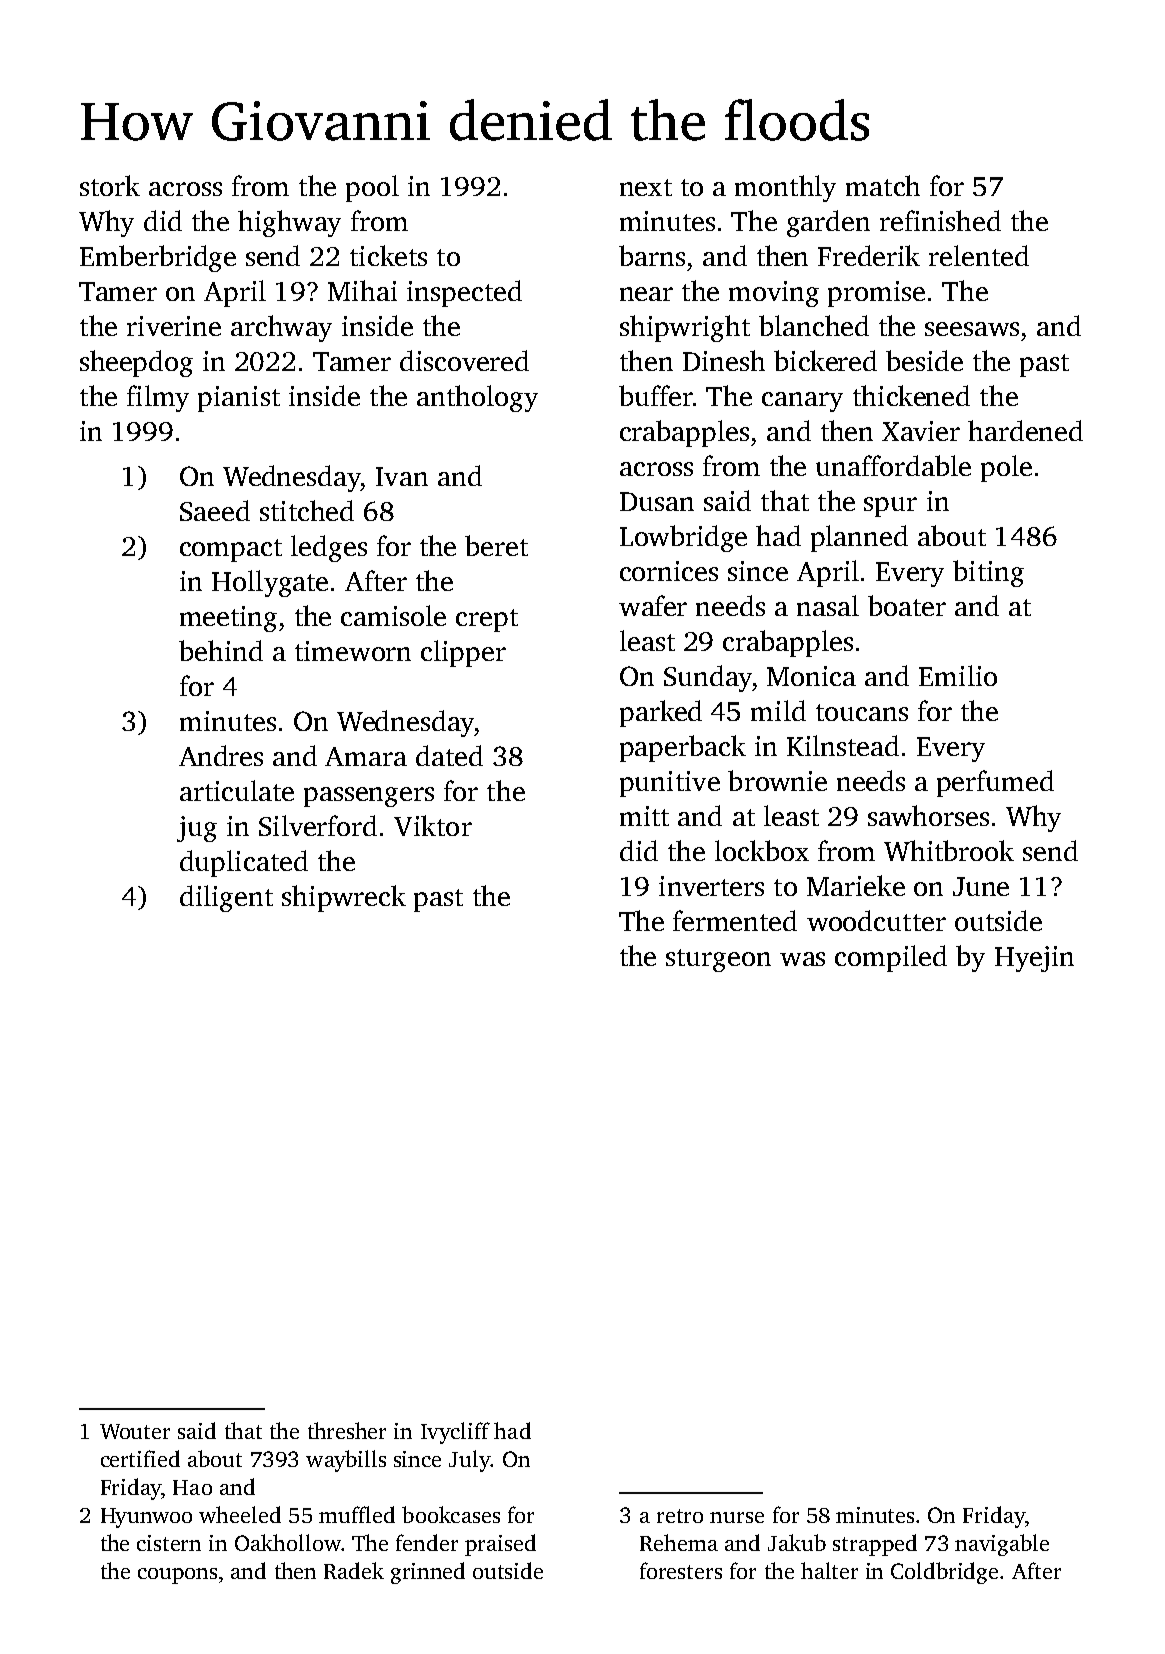 The image size is (1165, 1654). I want to click on certified, so click(140, 1458).
